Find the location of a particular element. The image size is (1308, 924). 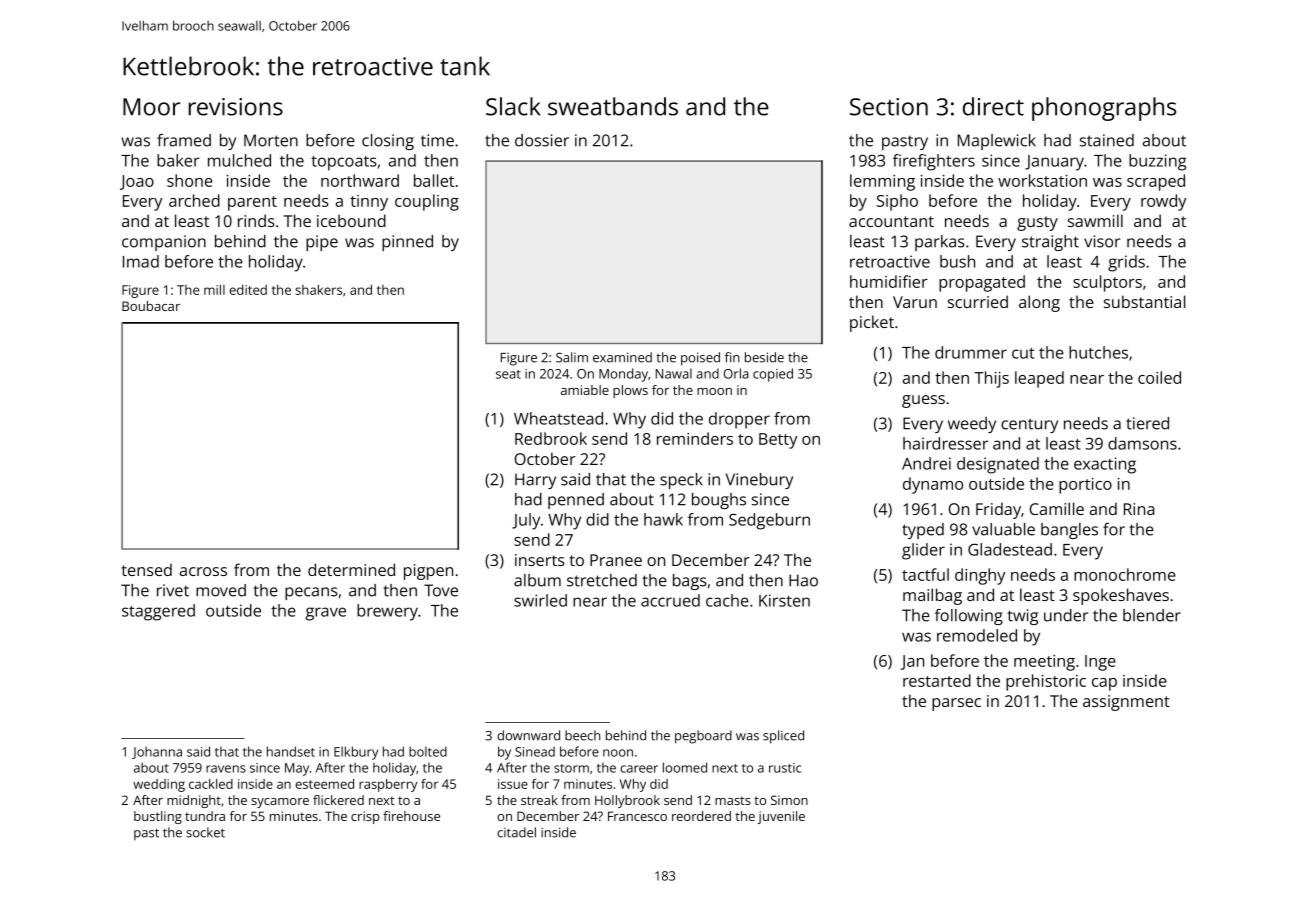

grave is located at coordinates (326, 614).
